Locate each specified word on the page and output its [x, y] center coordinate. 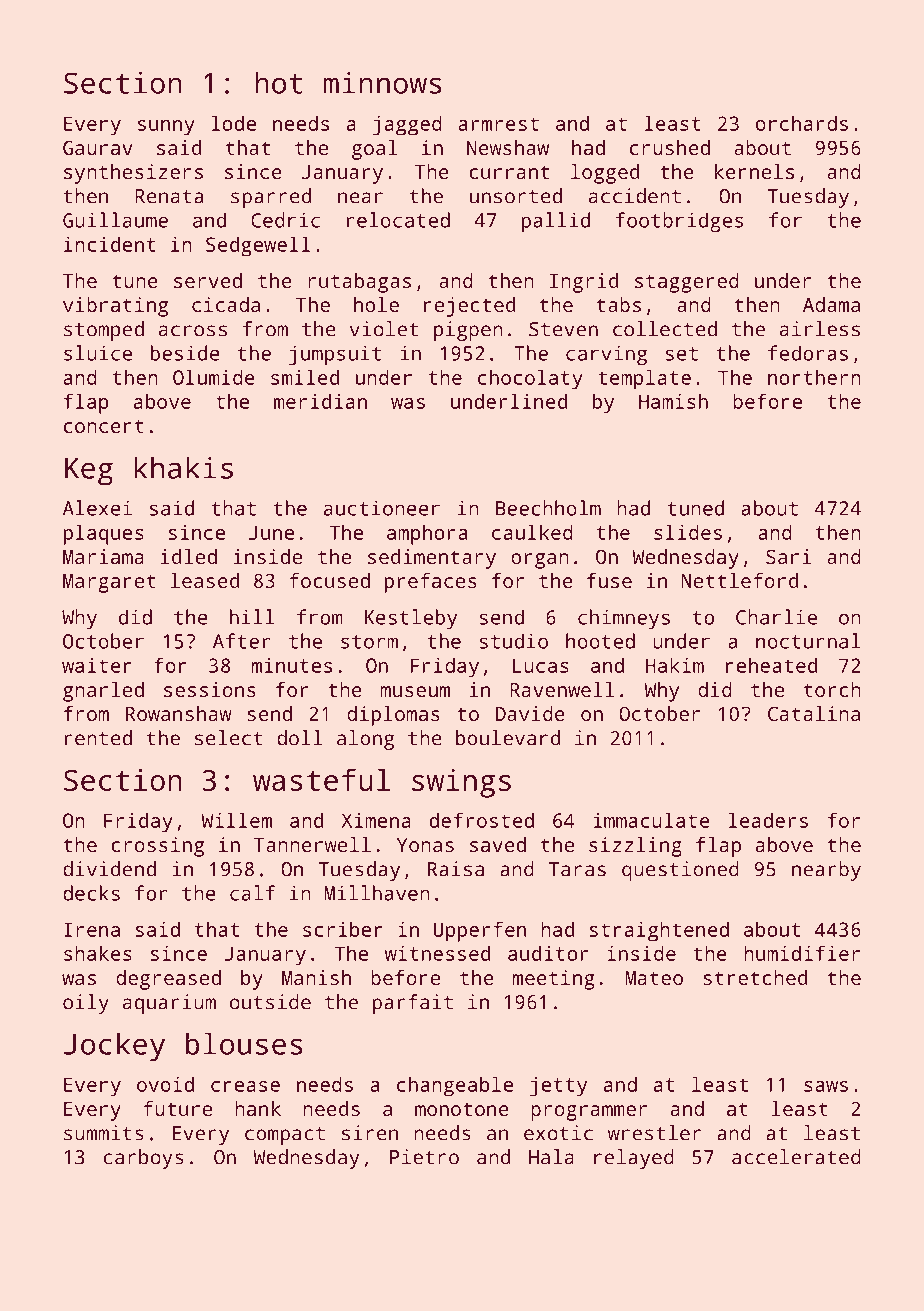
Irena [92, 929]
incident [110, 244]
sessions [210, 689]
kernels [754, 171]
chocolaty [530, 379]
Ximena [376, 820]
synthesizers [133, 174]
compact [285, 1136]
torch [832, 689]
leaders [768, 820]
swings [461, 783]
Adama [831, 304]
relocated [398, 220]
